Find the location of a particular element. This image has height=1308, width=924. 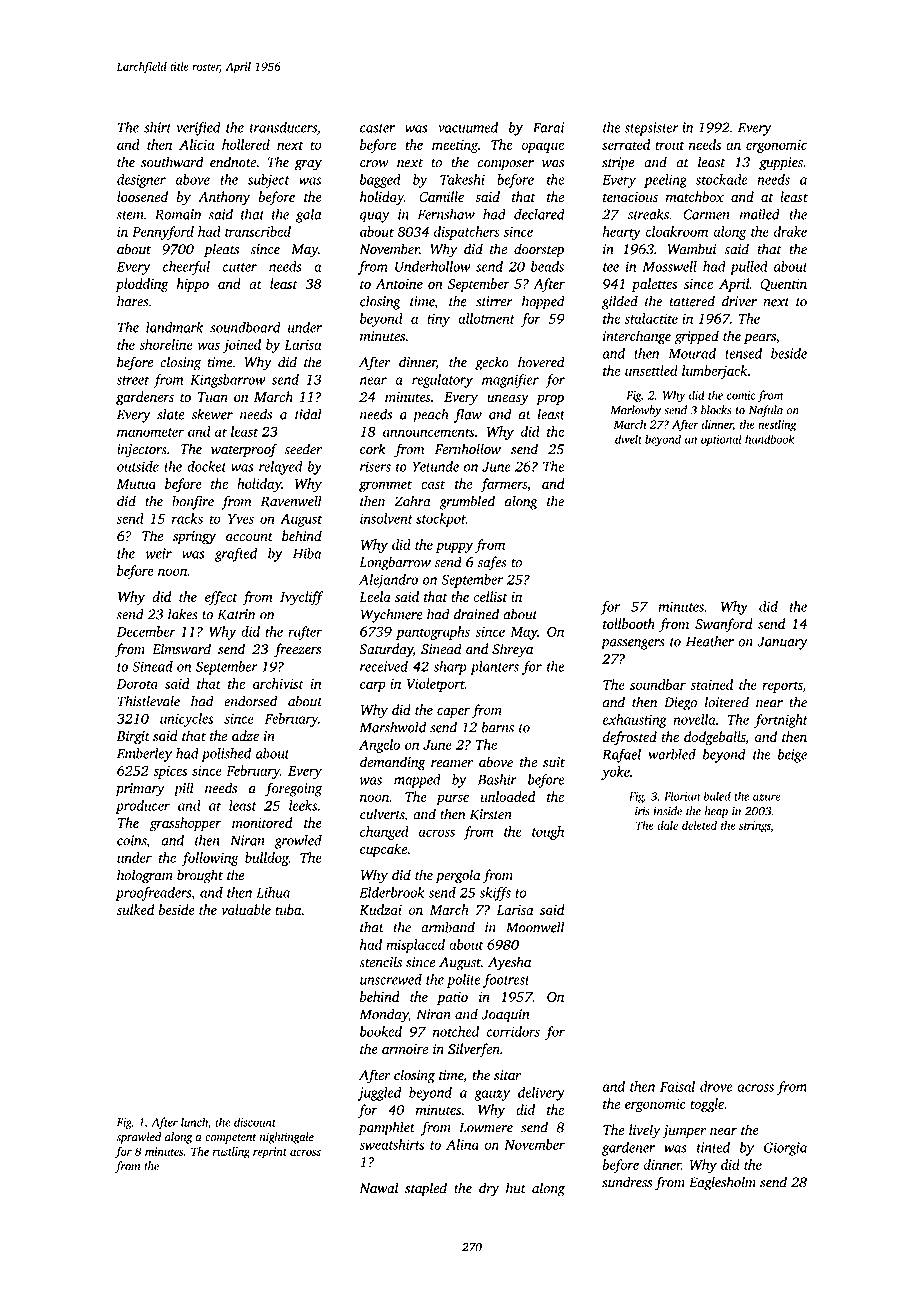

subject is located at coordinates (269, 181).
